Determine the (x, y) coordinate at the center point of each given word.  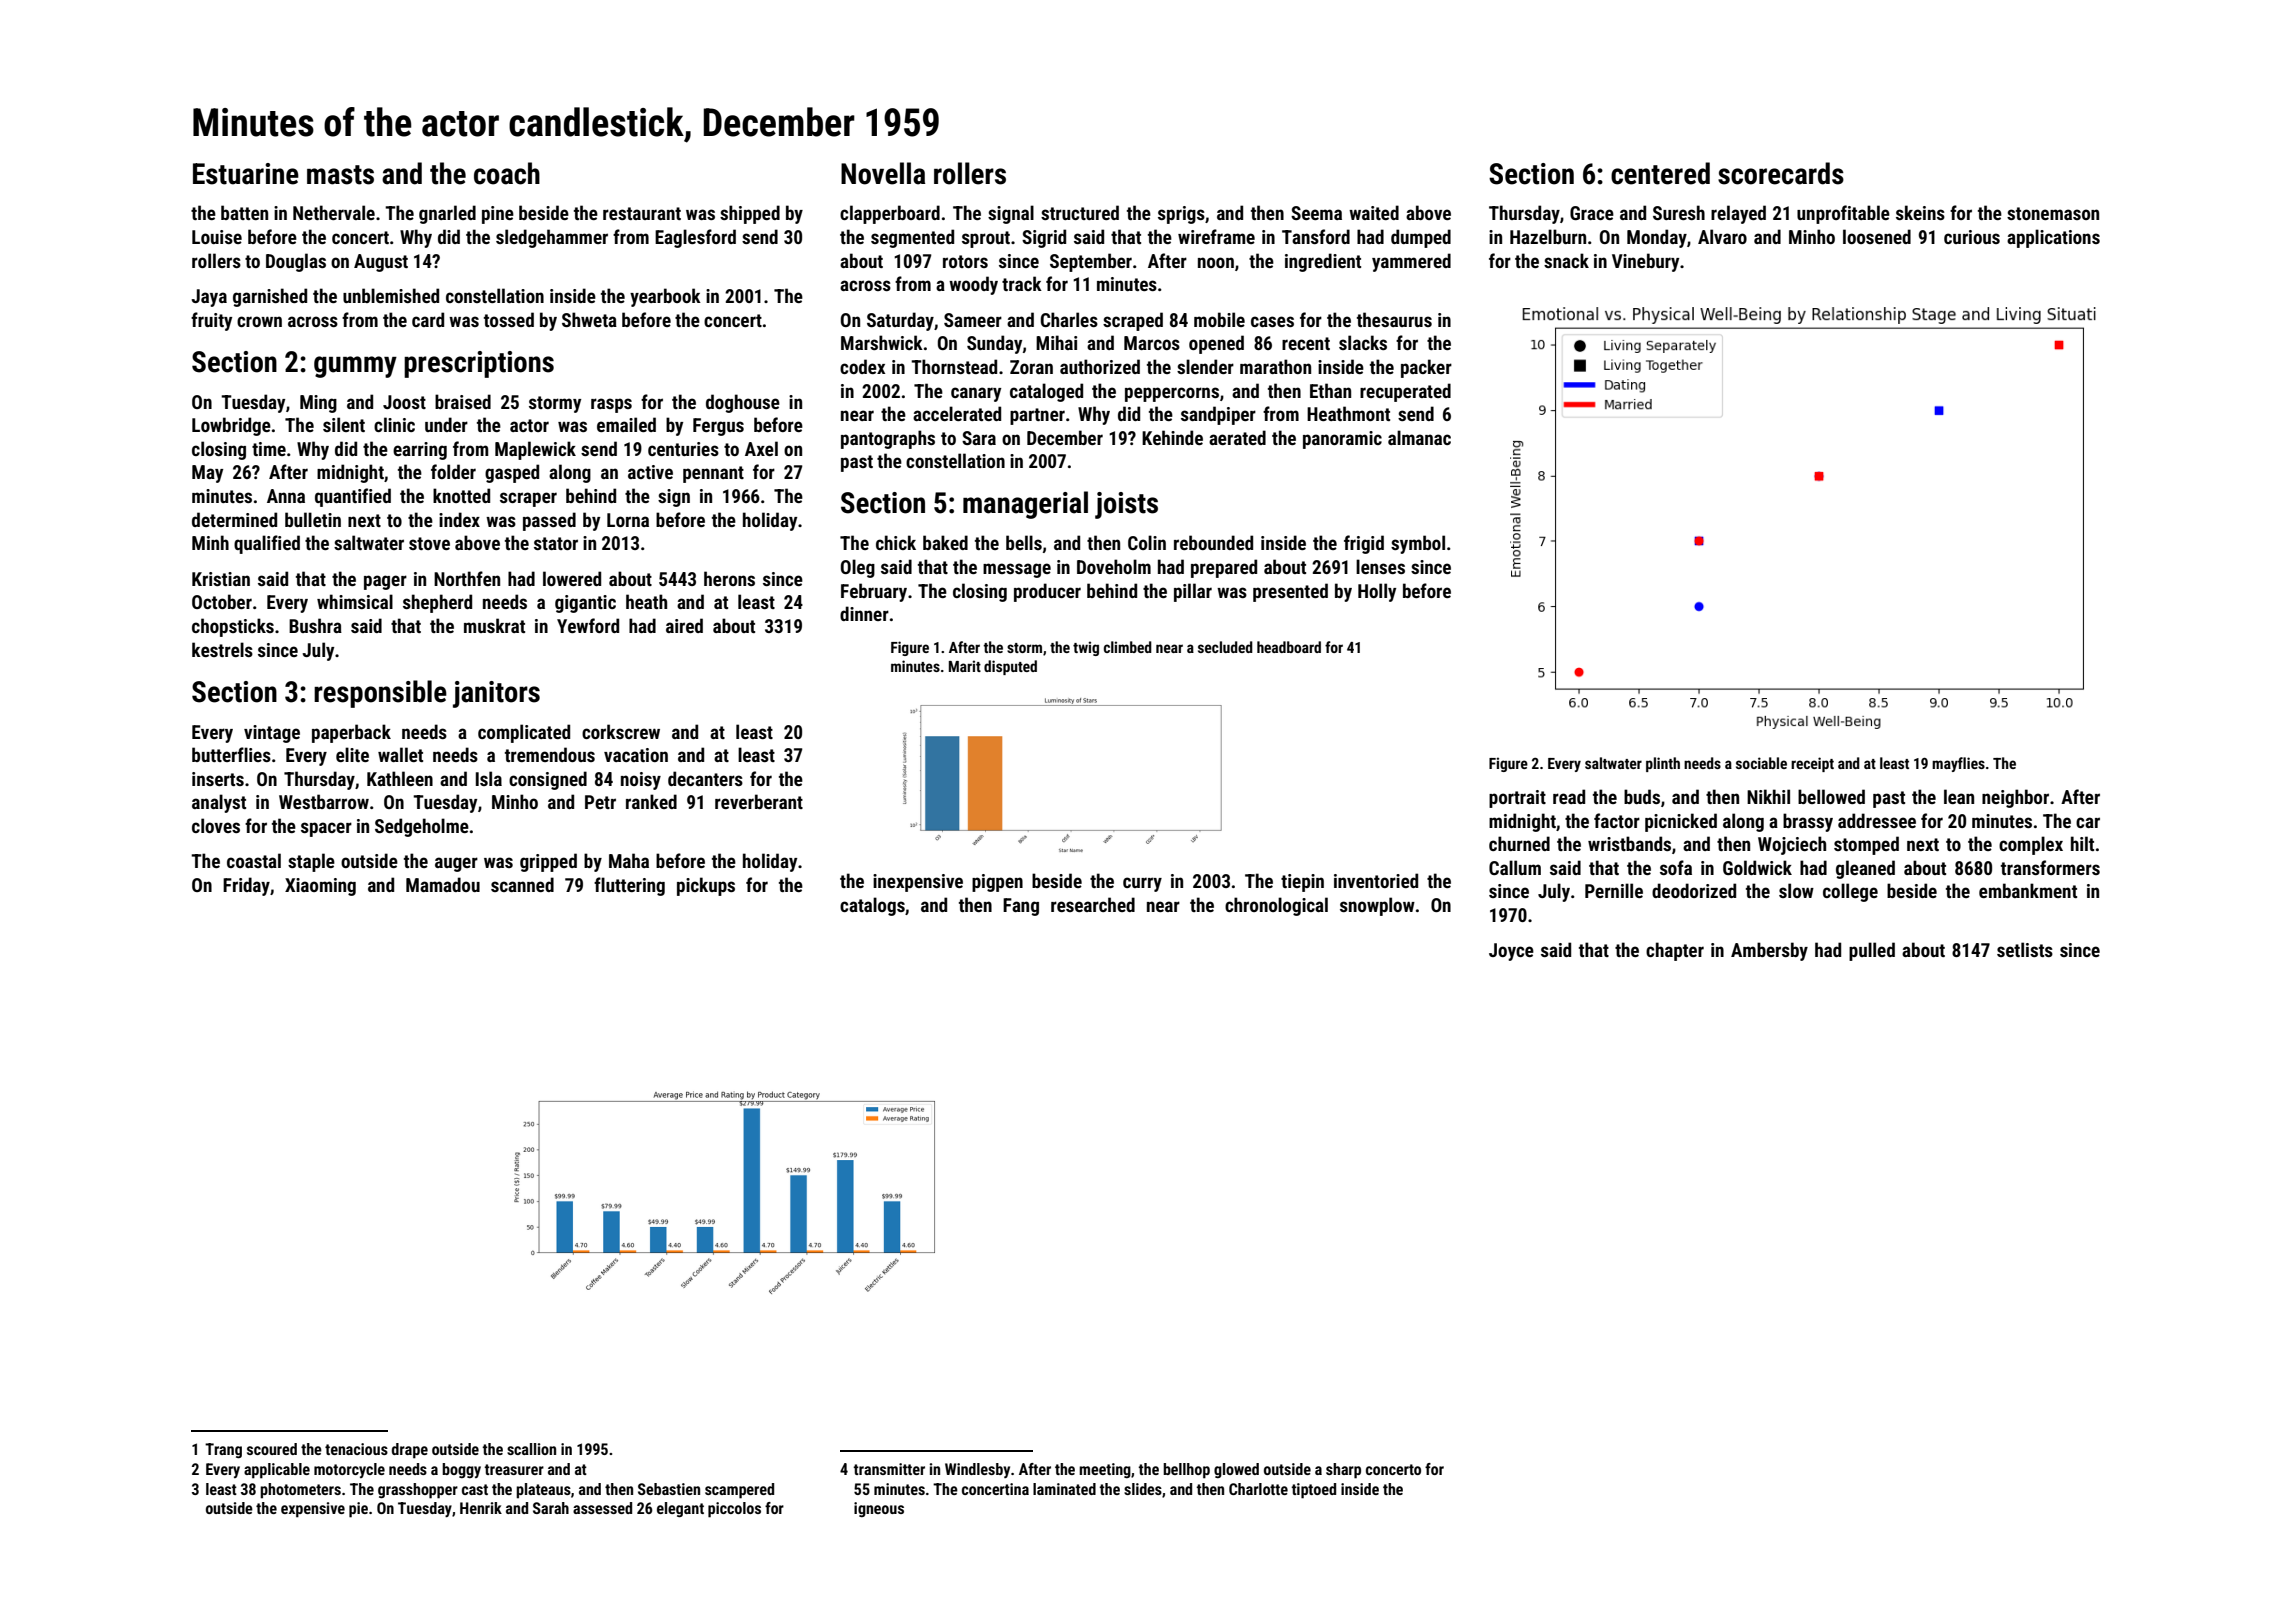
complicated (524, 733)
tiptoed (1314, 1491)
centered (1660, 173)
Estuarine (246, 174)
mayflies (1958, 764)
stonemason (2053, 213)
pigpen (997, 883)
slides (1143, 1489)
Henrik (481, 1508)
